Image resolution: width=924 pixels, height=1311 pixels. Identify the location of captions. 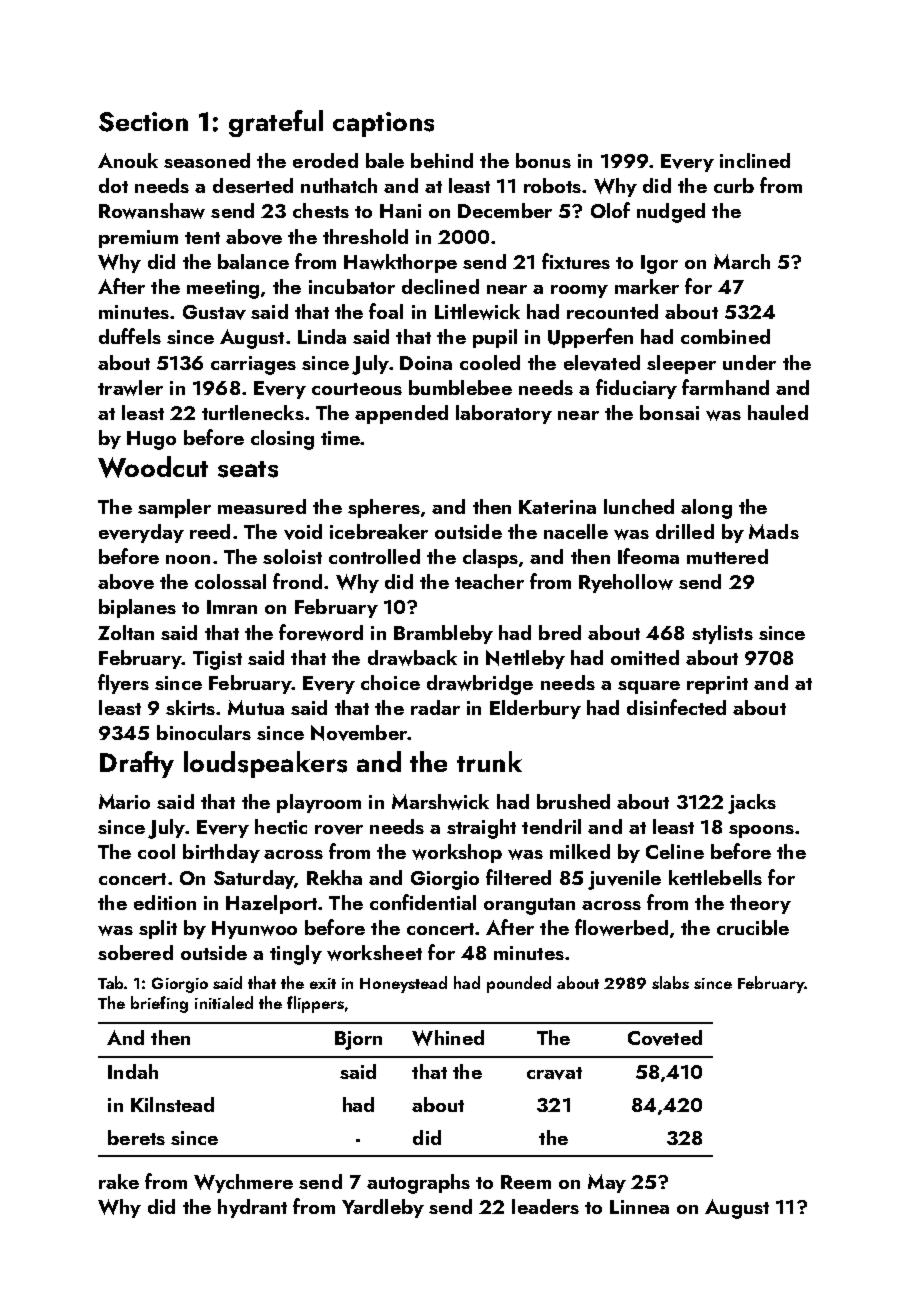
(383, 124).
